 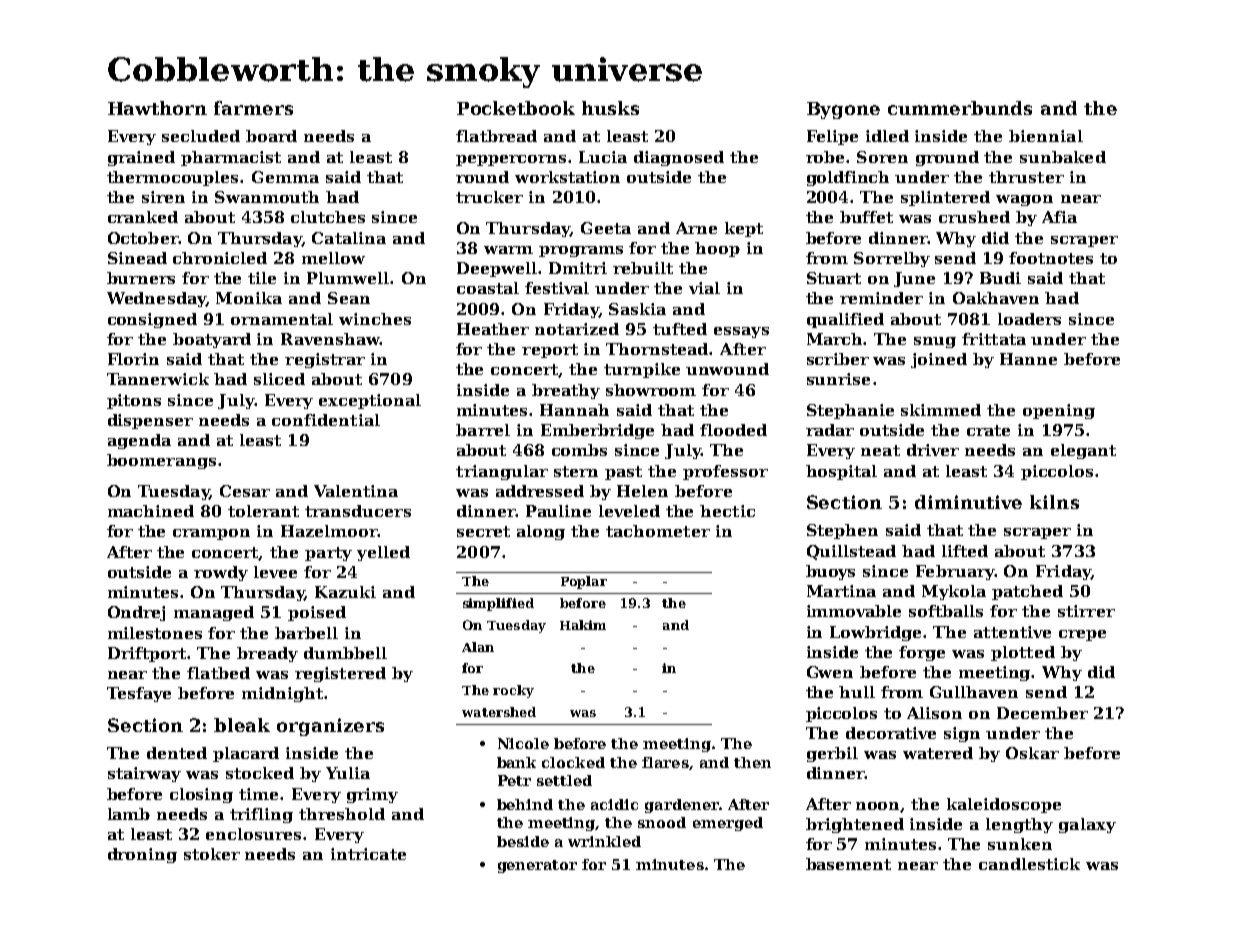 What do you see at coordinates (330, 727) in the page?
I see `organizers` at bounding box center [330, 727].
